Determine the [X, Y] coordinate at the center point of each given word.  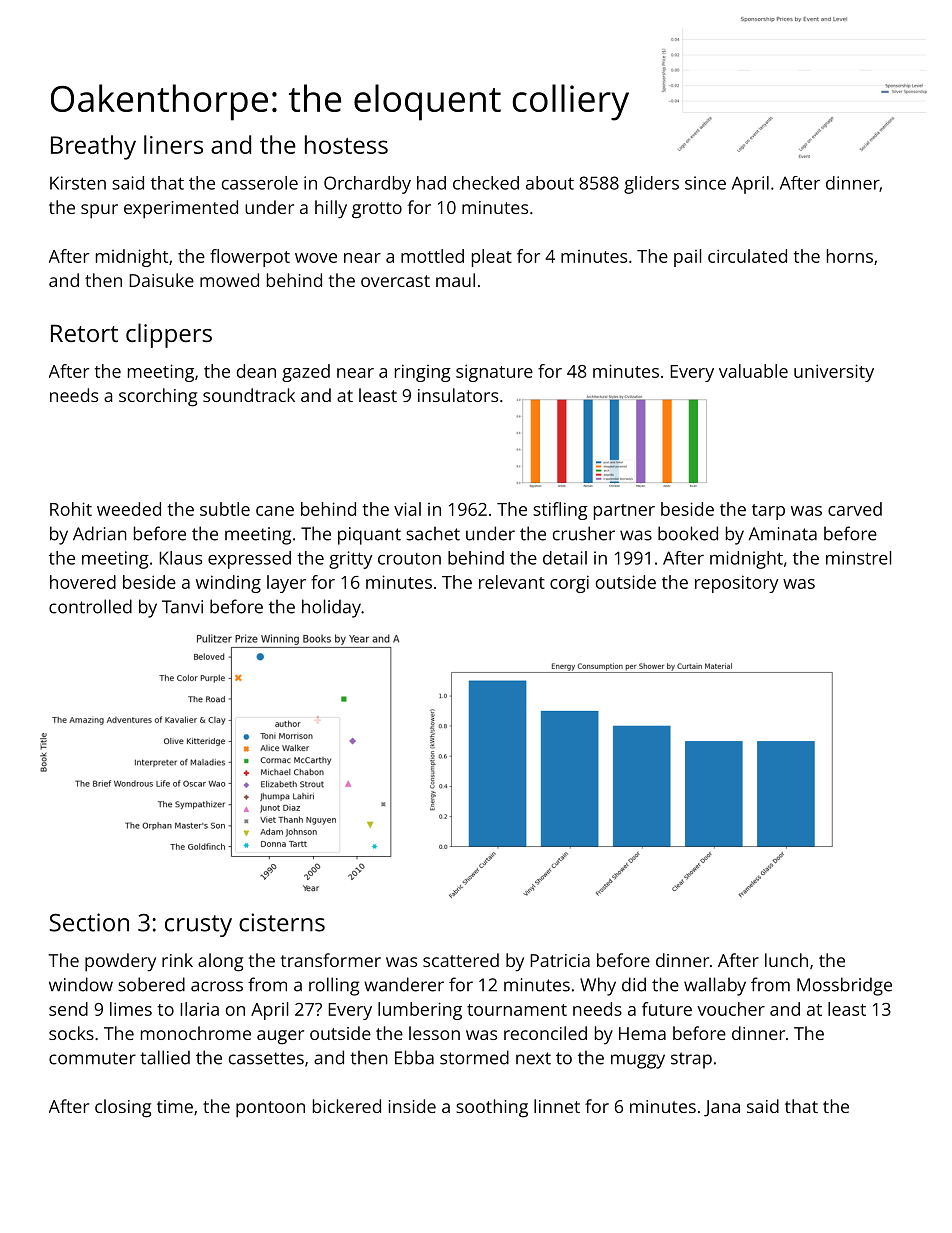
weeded [129, 509]
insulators [458, 395]
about [550, 183]
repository [737, 584]
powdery [120, 962]
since [705, 183]
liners [173, 144]
